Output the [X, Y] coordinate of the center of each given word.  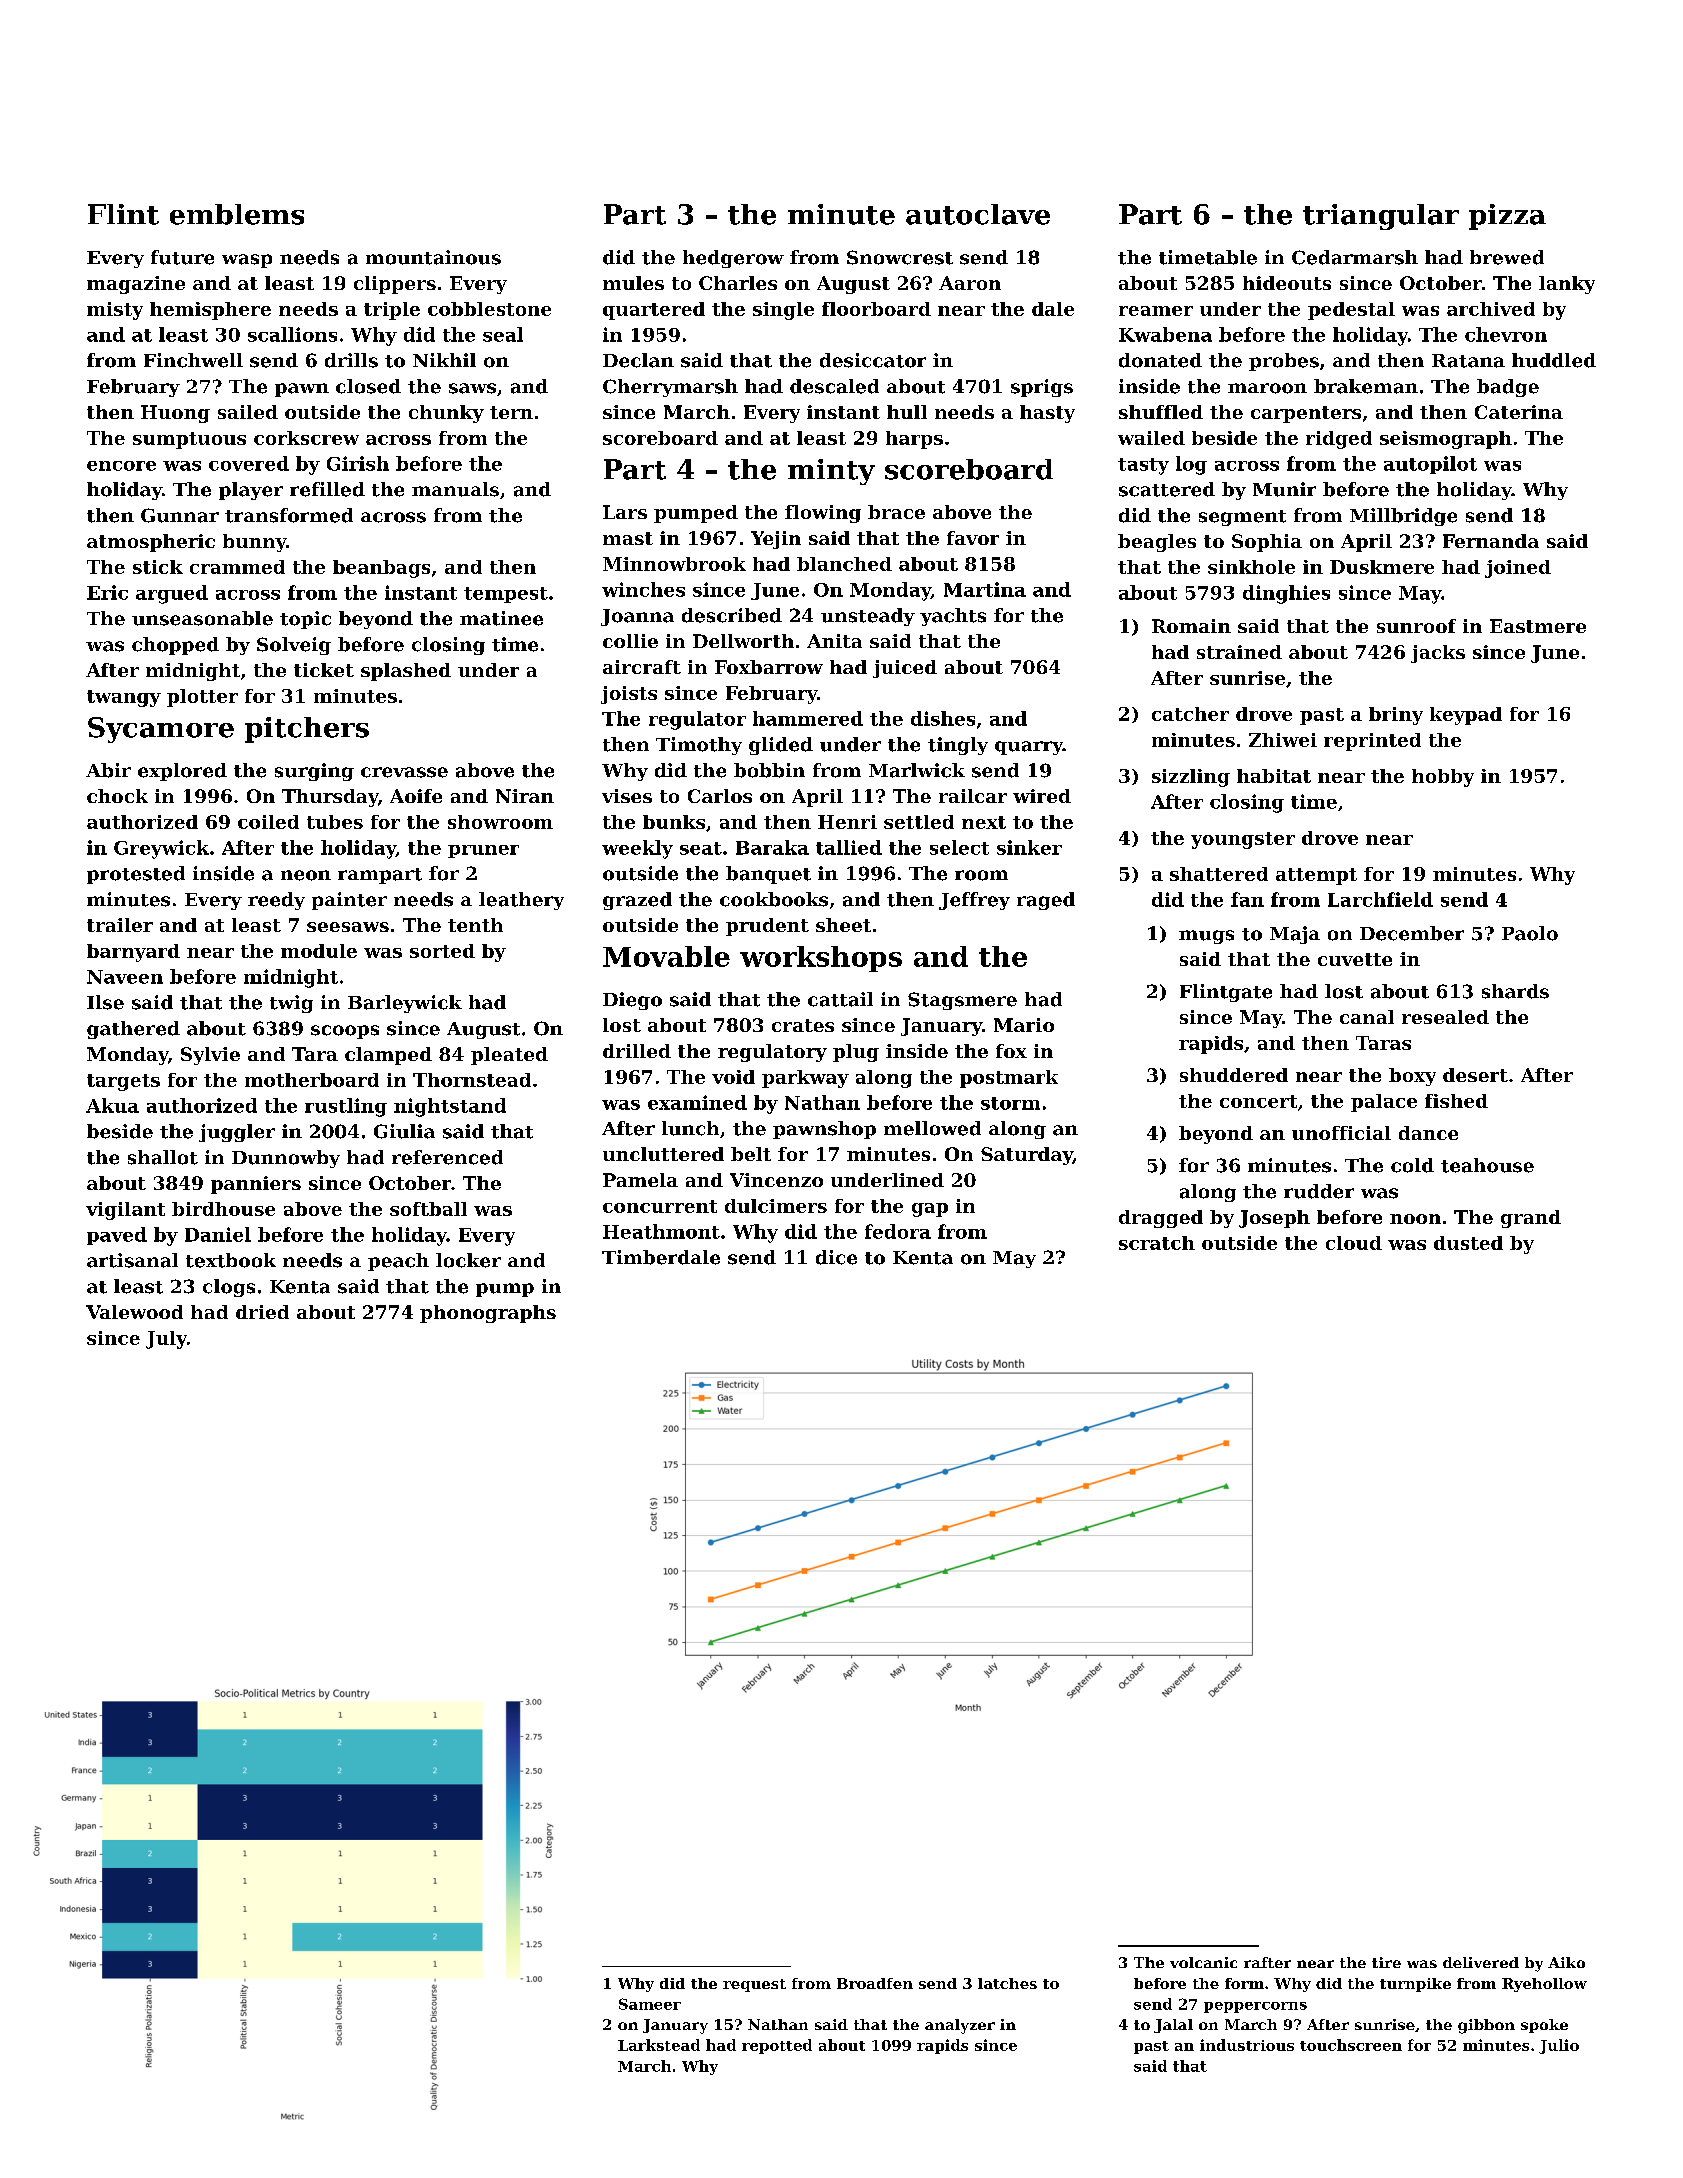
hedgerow [733, 259]
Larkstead [659, 2045]
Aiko [1566, 1962]
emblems [237, 214]
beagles [1157, 543]
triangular [1381, 217]
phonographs [488, 1314]
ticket [324, 670]
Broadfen [875, 1983]
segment [1242, 518]
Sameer [650, 2004]
